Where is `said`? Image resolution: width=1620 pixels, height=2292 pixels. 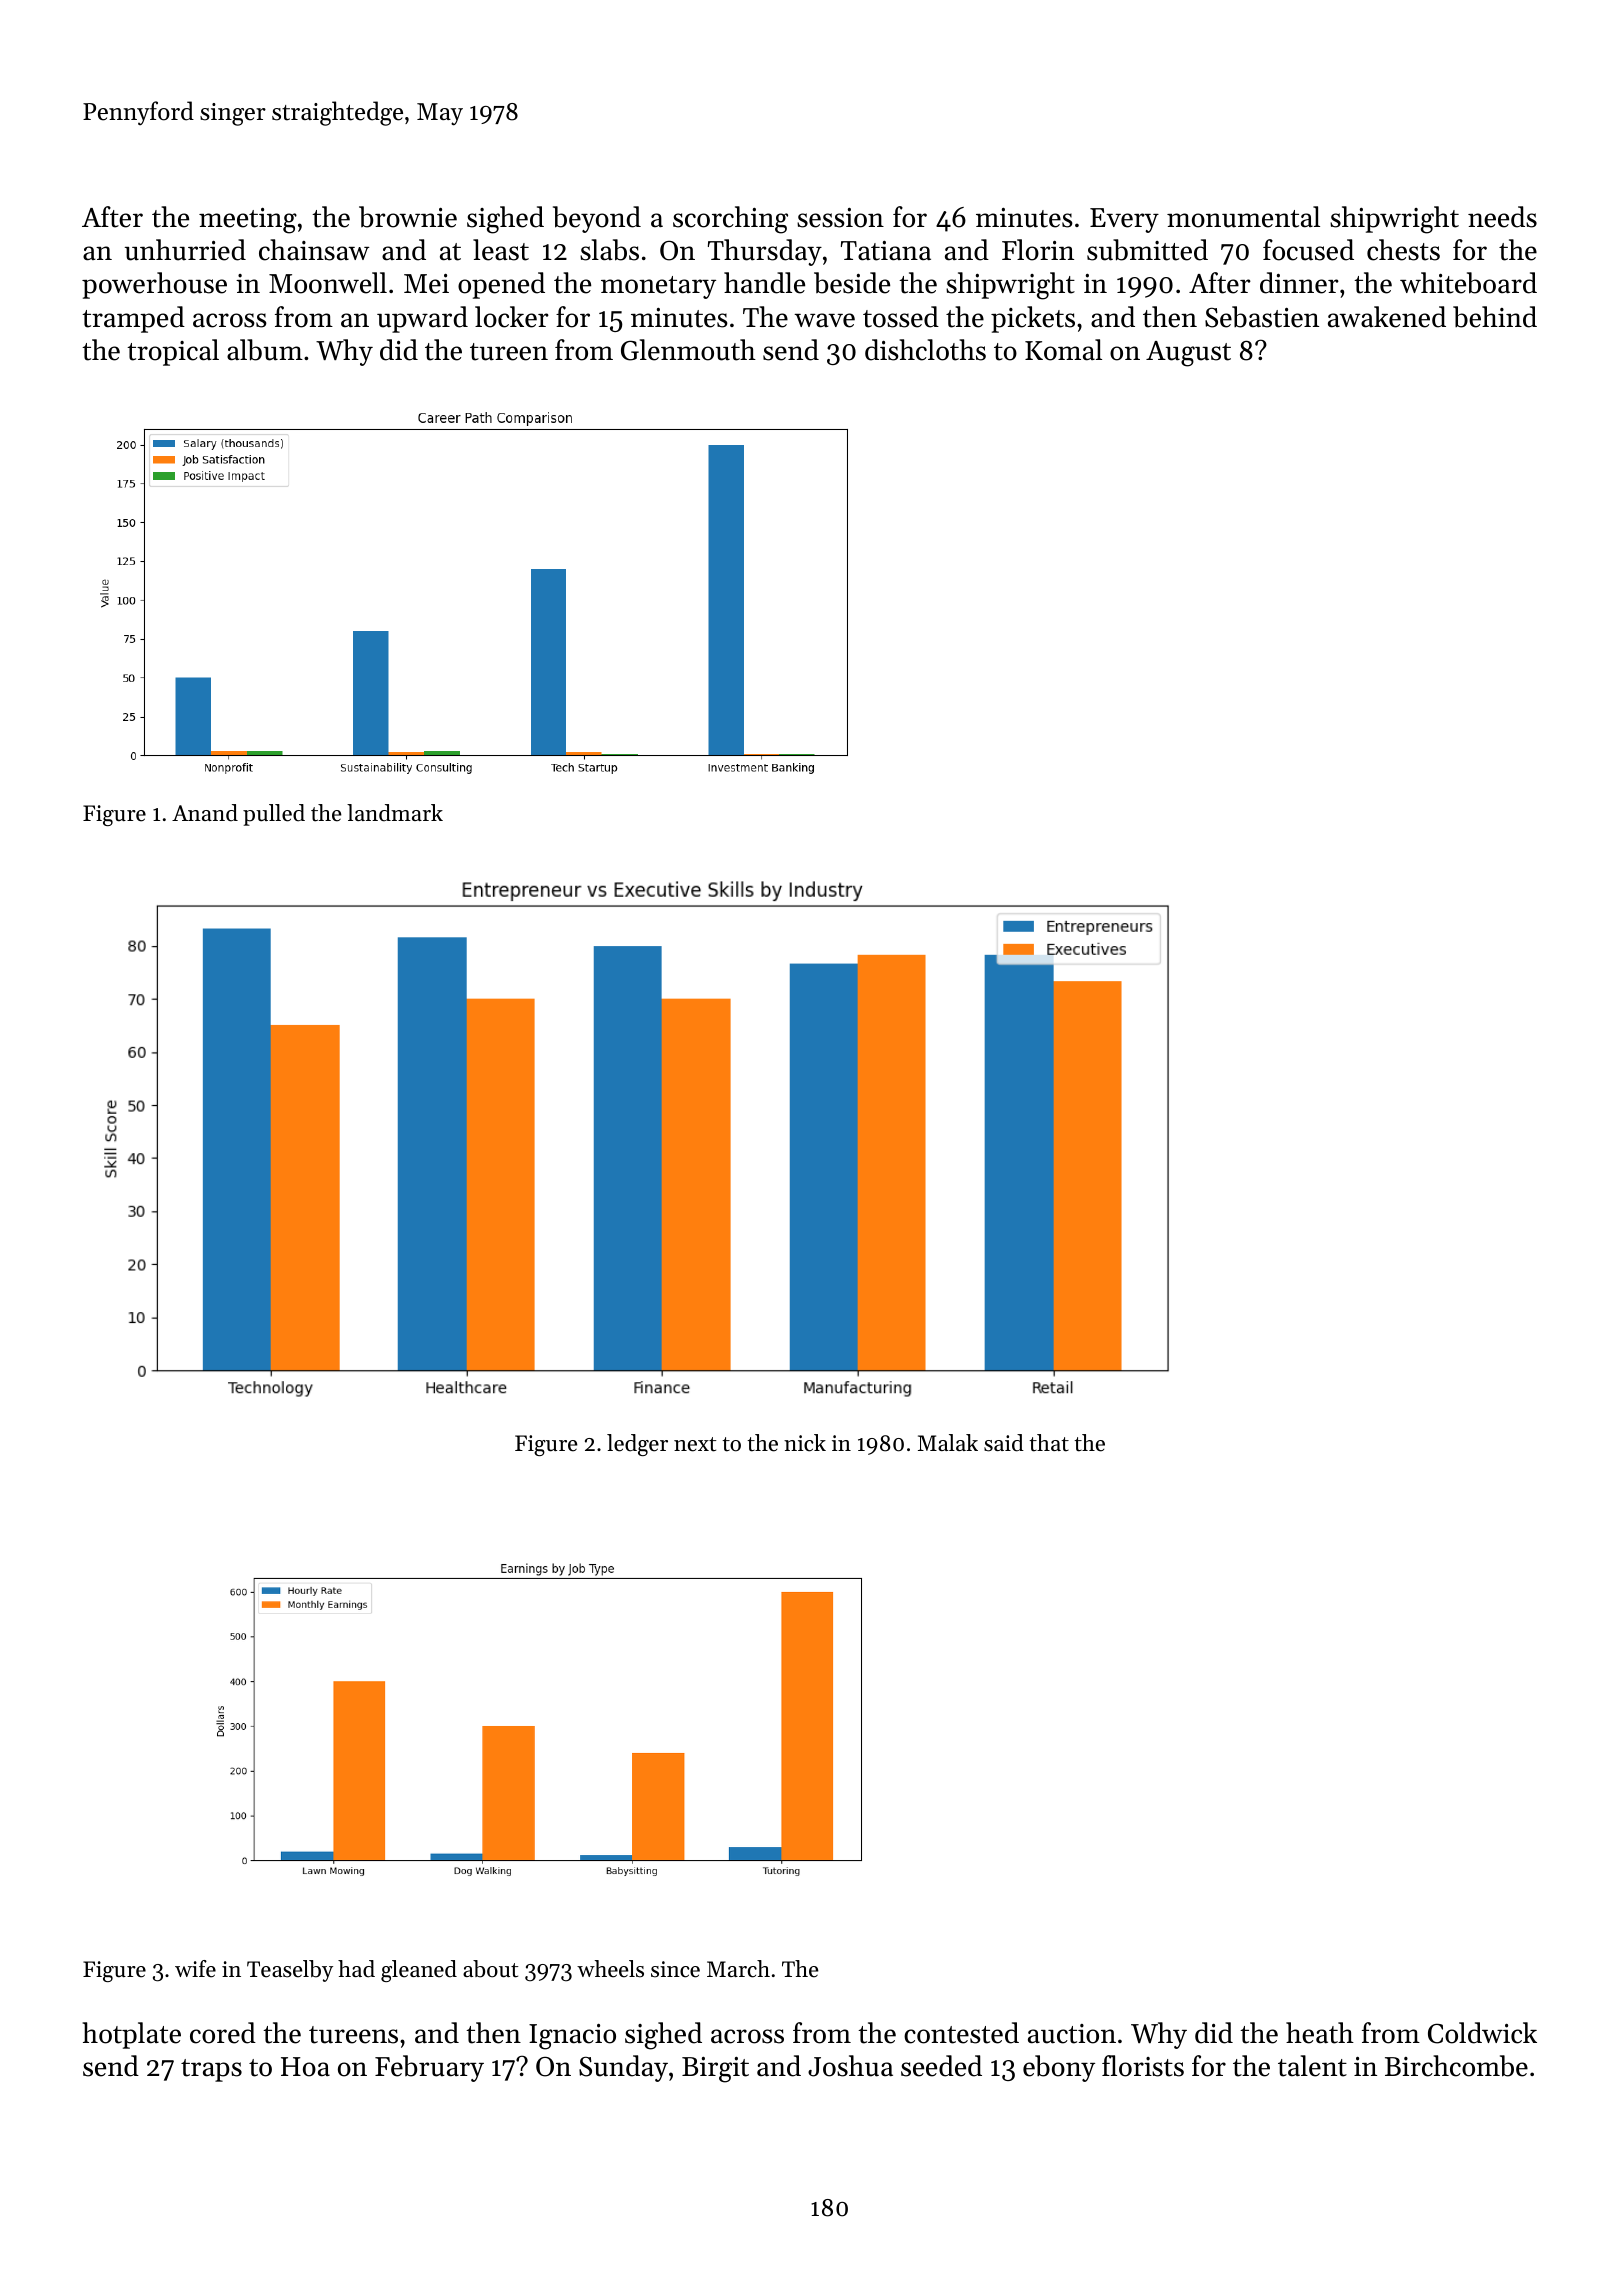 said is located at coordinates (1004, 1443).
